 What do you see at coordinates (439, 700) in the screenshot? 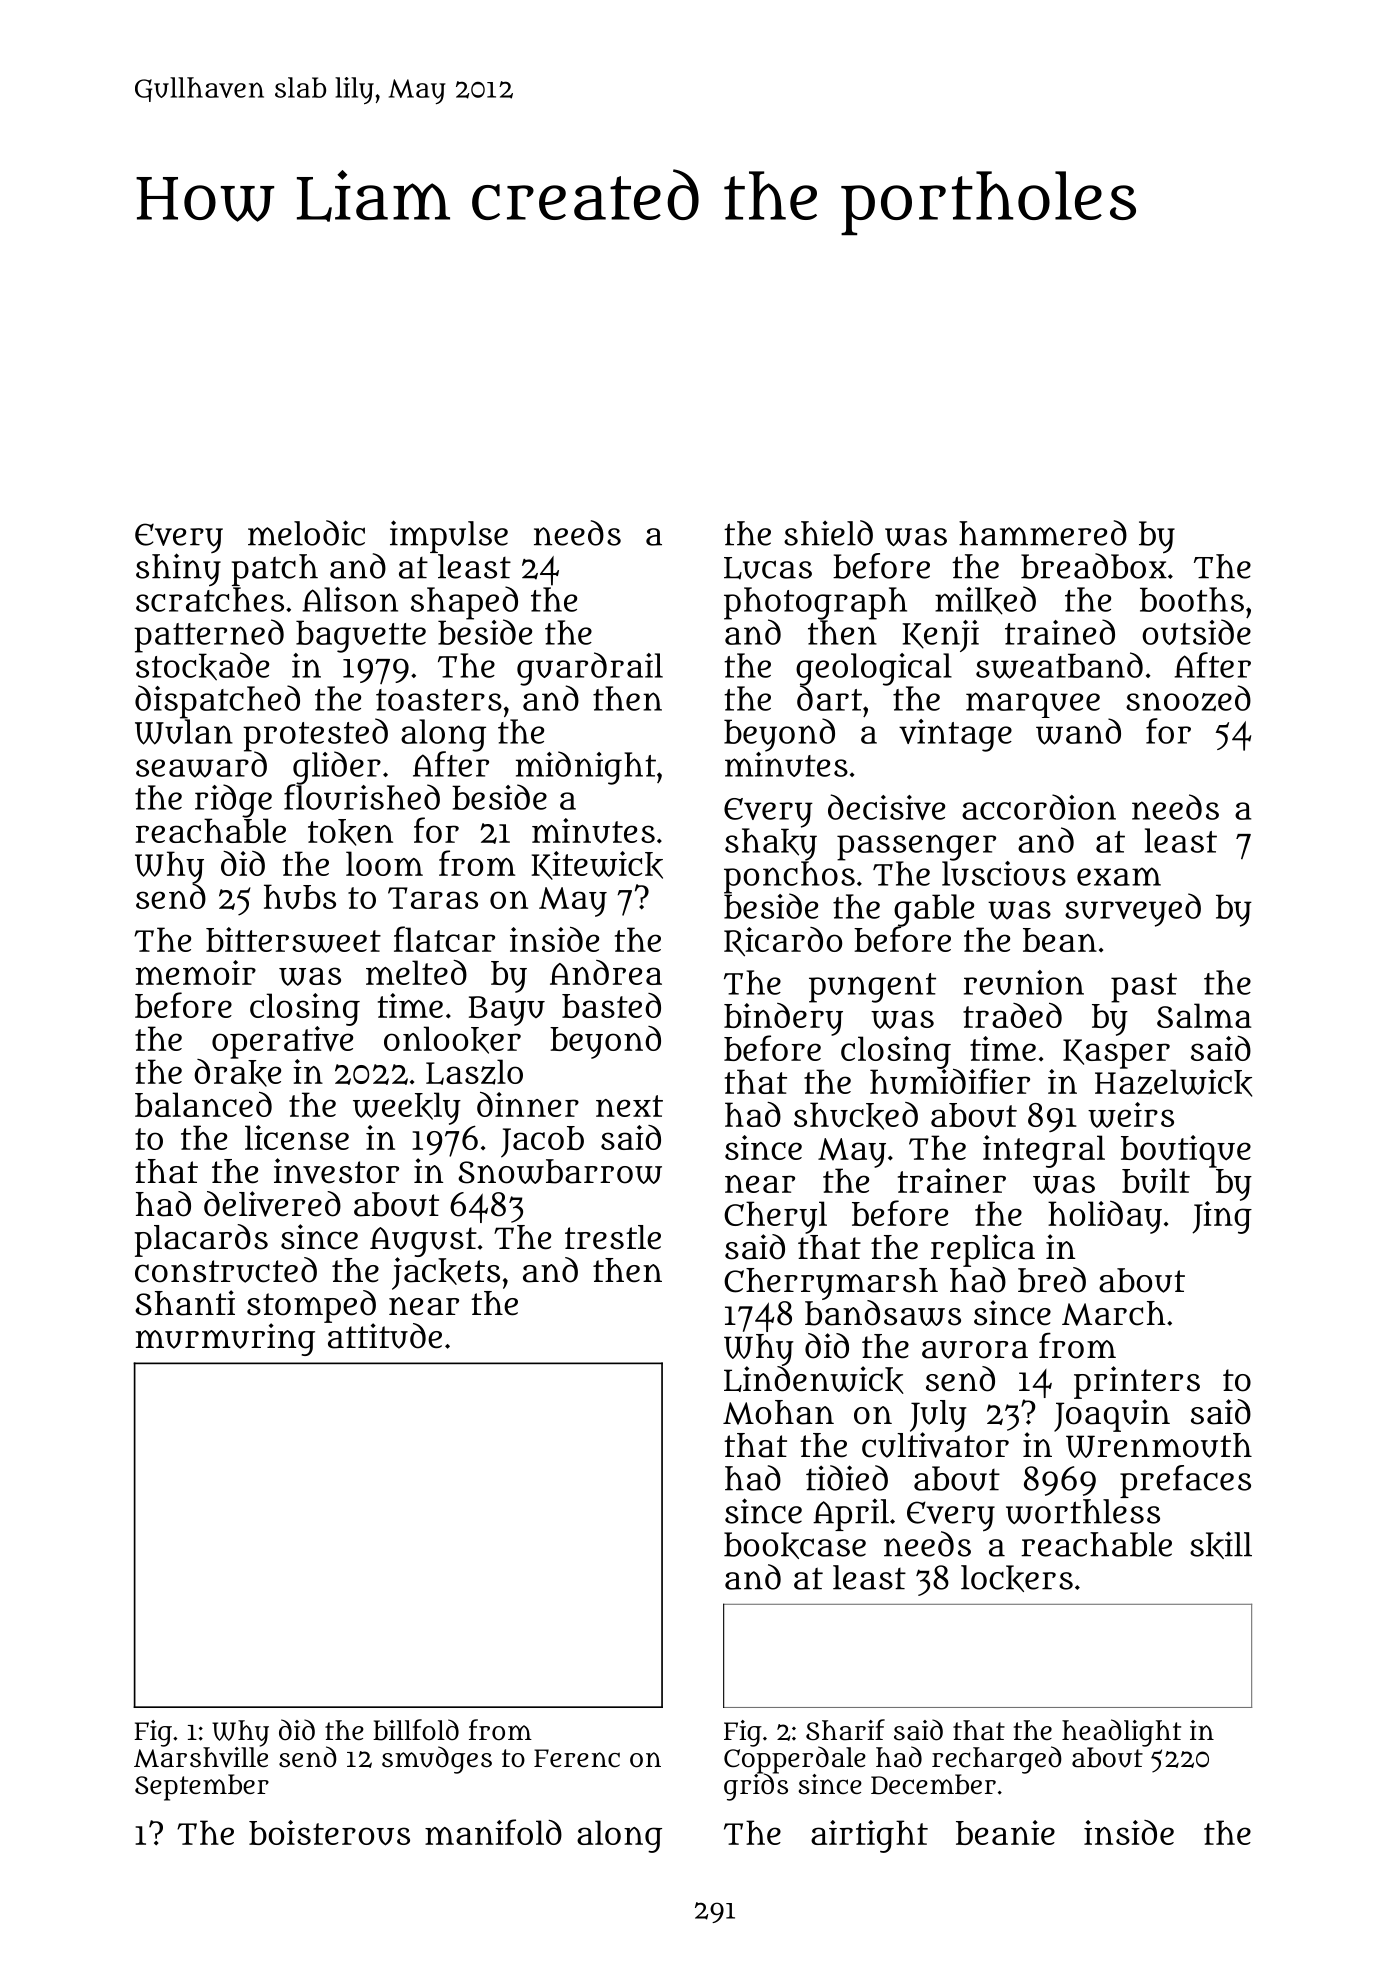
I see `toasters` at bounding box center [439, 700].
